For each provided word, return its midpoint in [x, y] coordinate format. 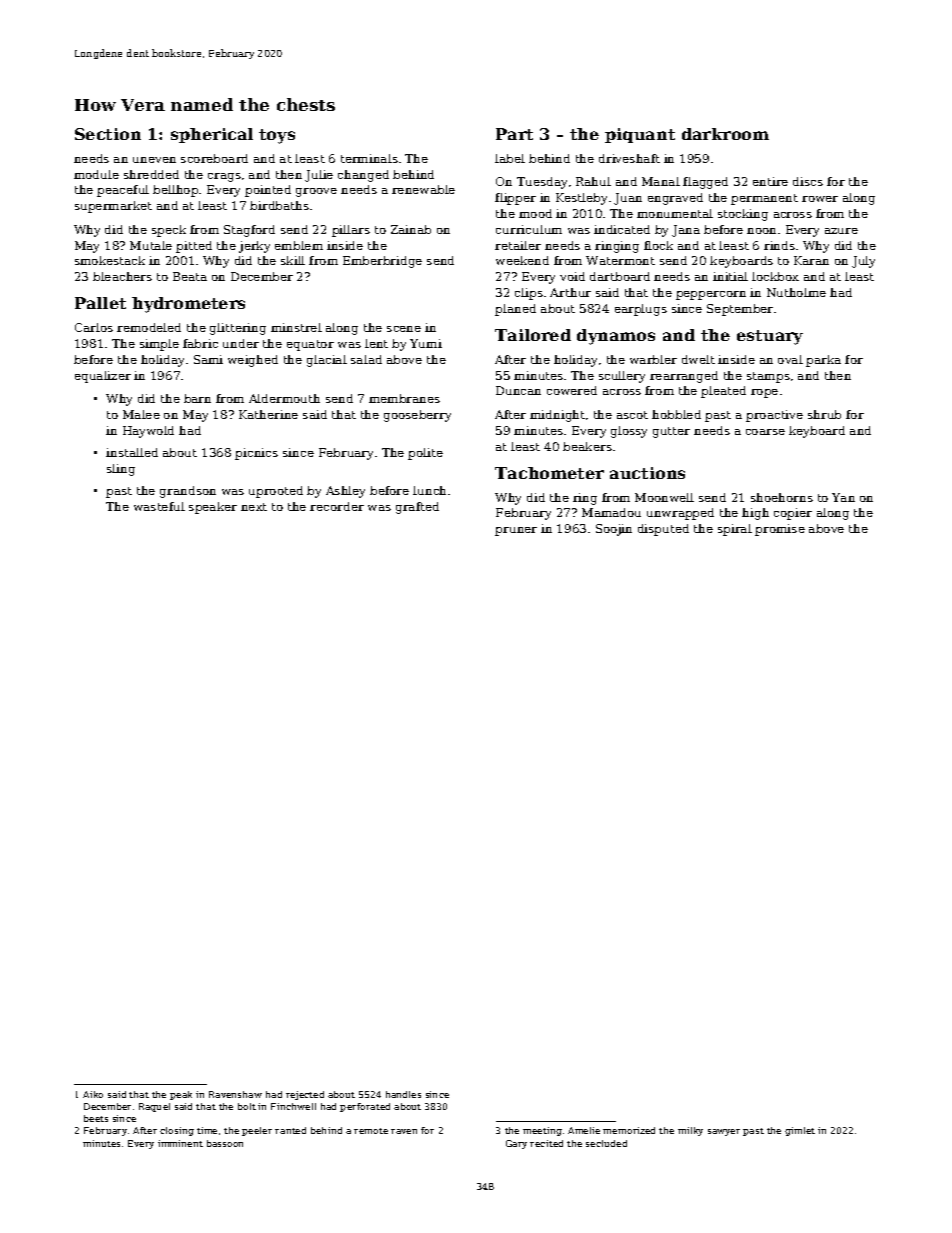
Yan [843, 497]
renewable [423, 189]
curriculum [529, 229]
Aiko [93, 1094]
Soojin [614, 530]
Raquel [154, 1107]
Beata [190, 276]
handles [403, 1094]
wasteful [159, 506]
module [96, 174]
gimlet [800, 1131]
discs [808, 181]
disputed [663, 530]
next [254, 507]
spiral [735, 530]
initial [730, 276]
